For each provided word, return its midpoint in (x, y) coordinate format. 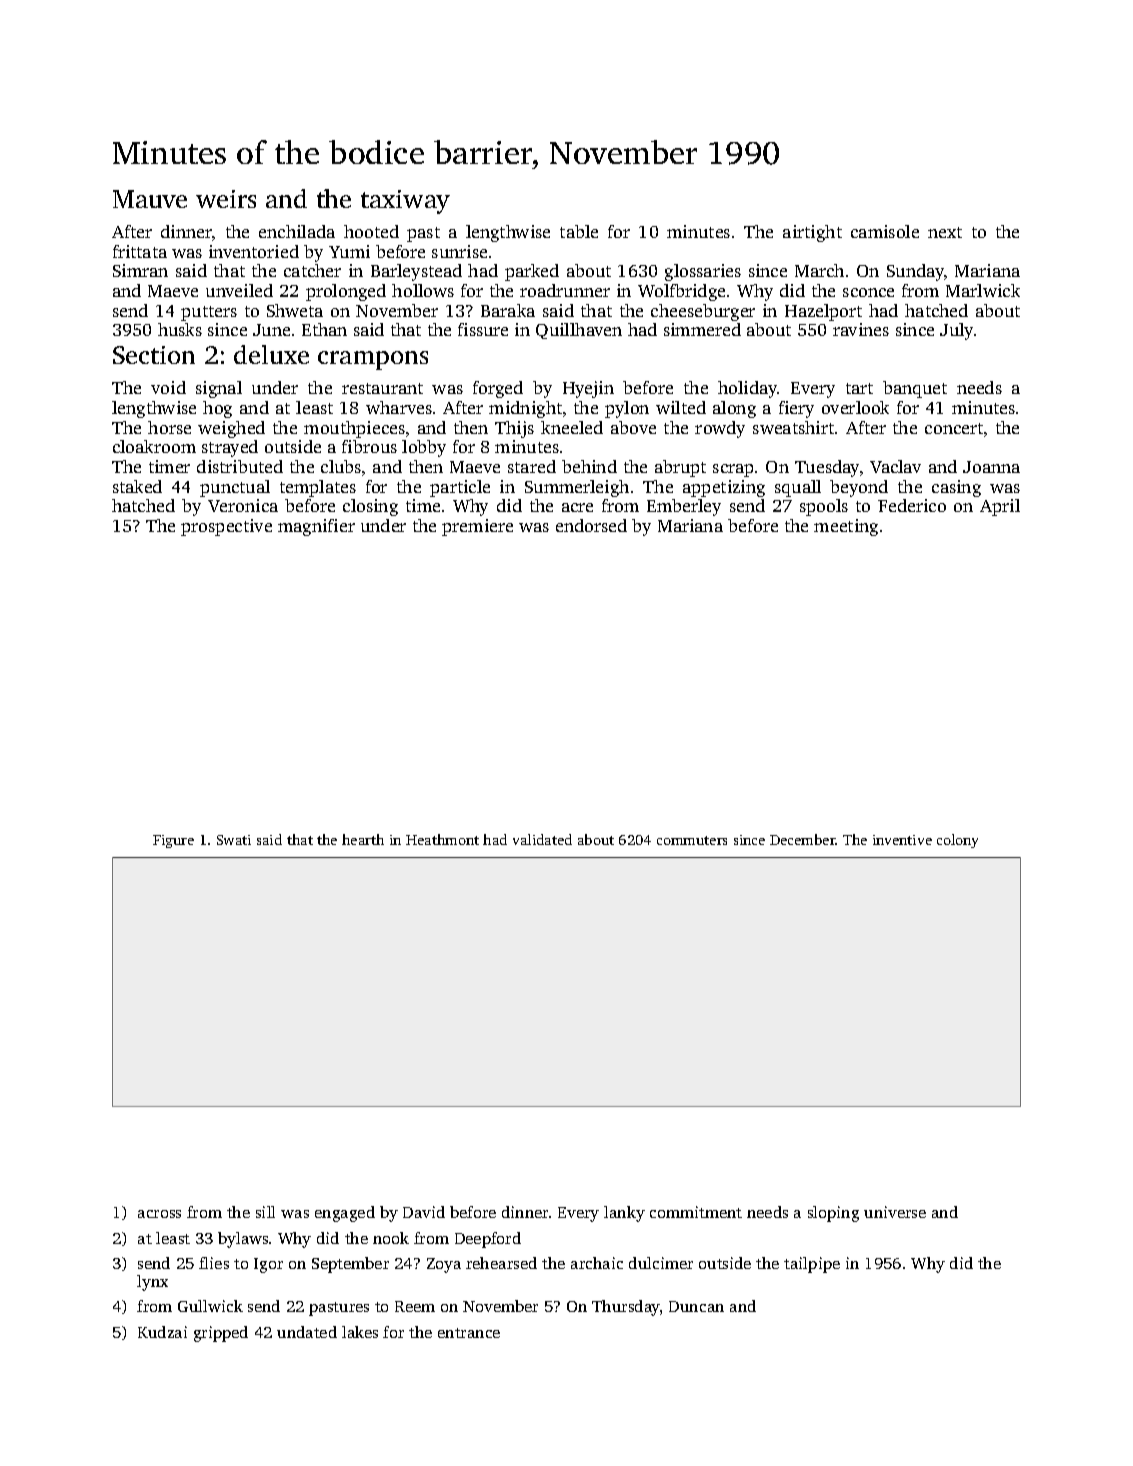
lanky (624, 1214)
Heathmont (442, 839)
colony (957, 841)
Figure (173, 841)
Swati (234, 840)
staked (137, 486)
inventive (902, 840)
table (579, 231)
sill (265, 1212)
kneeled (572, 427)
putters (209, 313)
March (819, 270)
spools (824, 507)
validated (542, 839)
